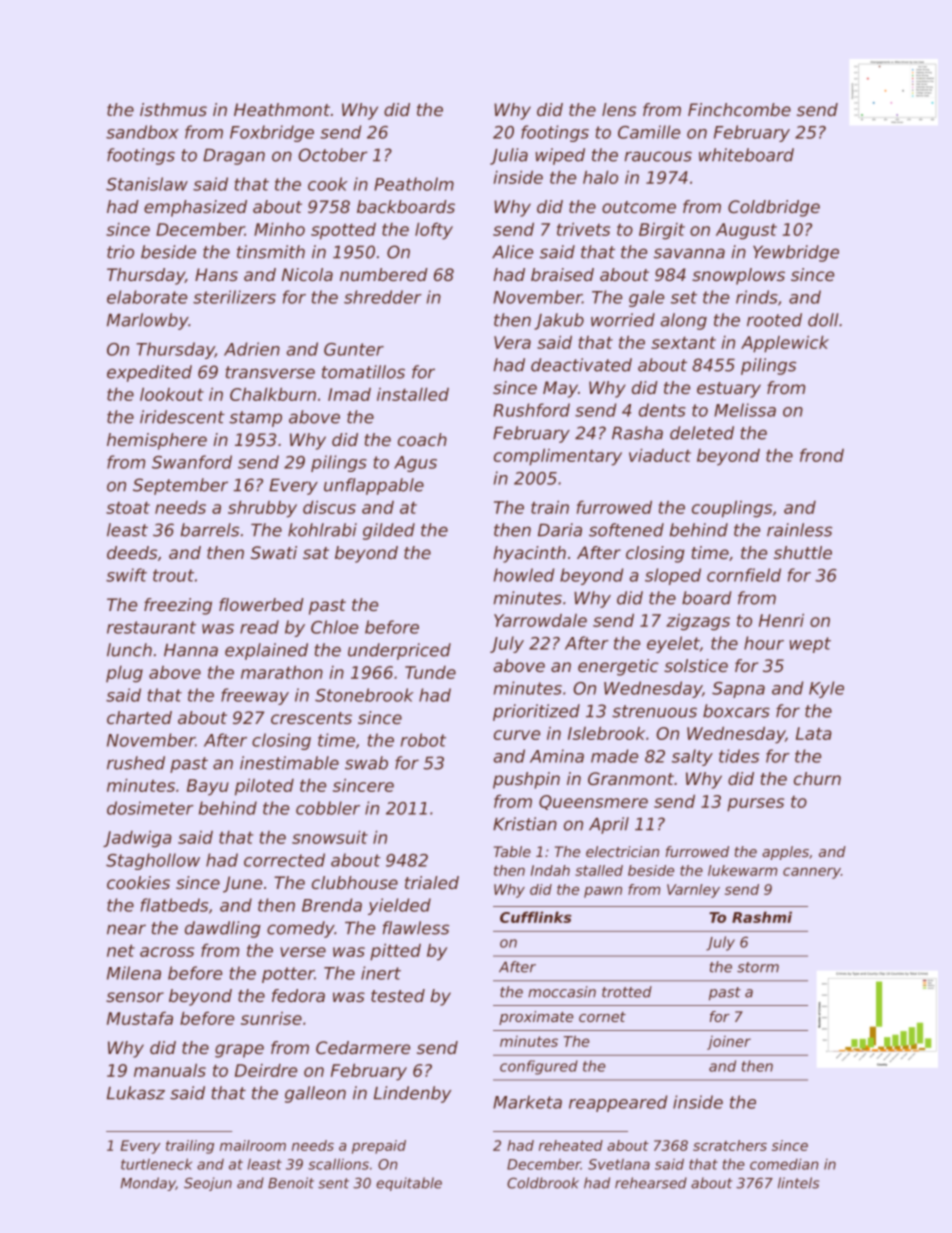 The height and width of the screenshot is (1233, 952). I want to click on gilded, so click(389, 531).
